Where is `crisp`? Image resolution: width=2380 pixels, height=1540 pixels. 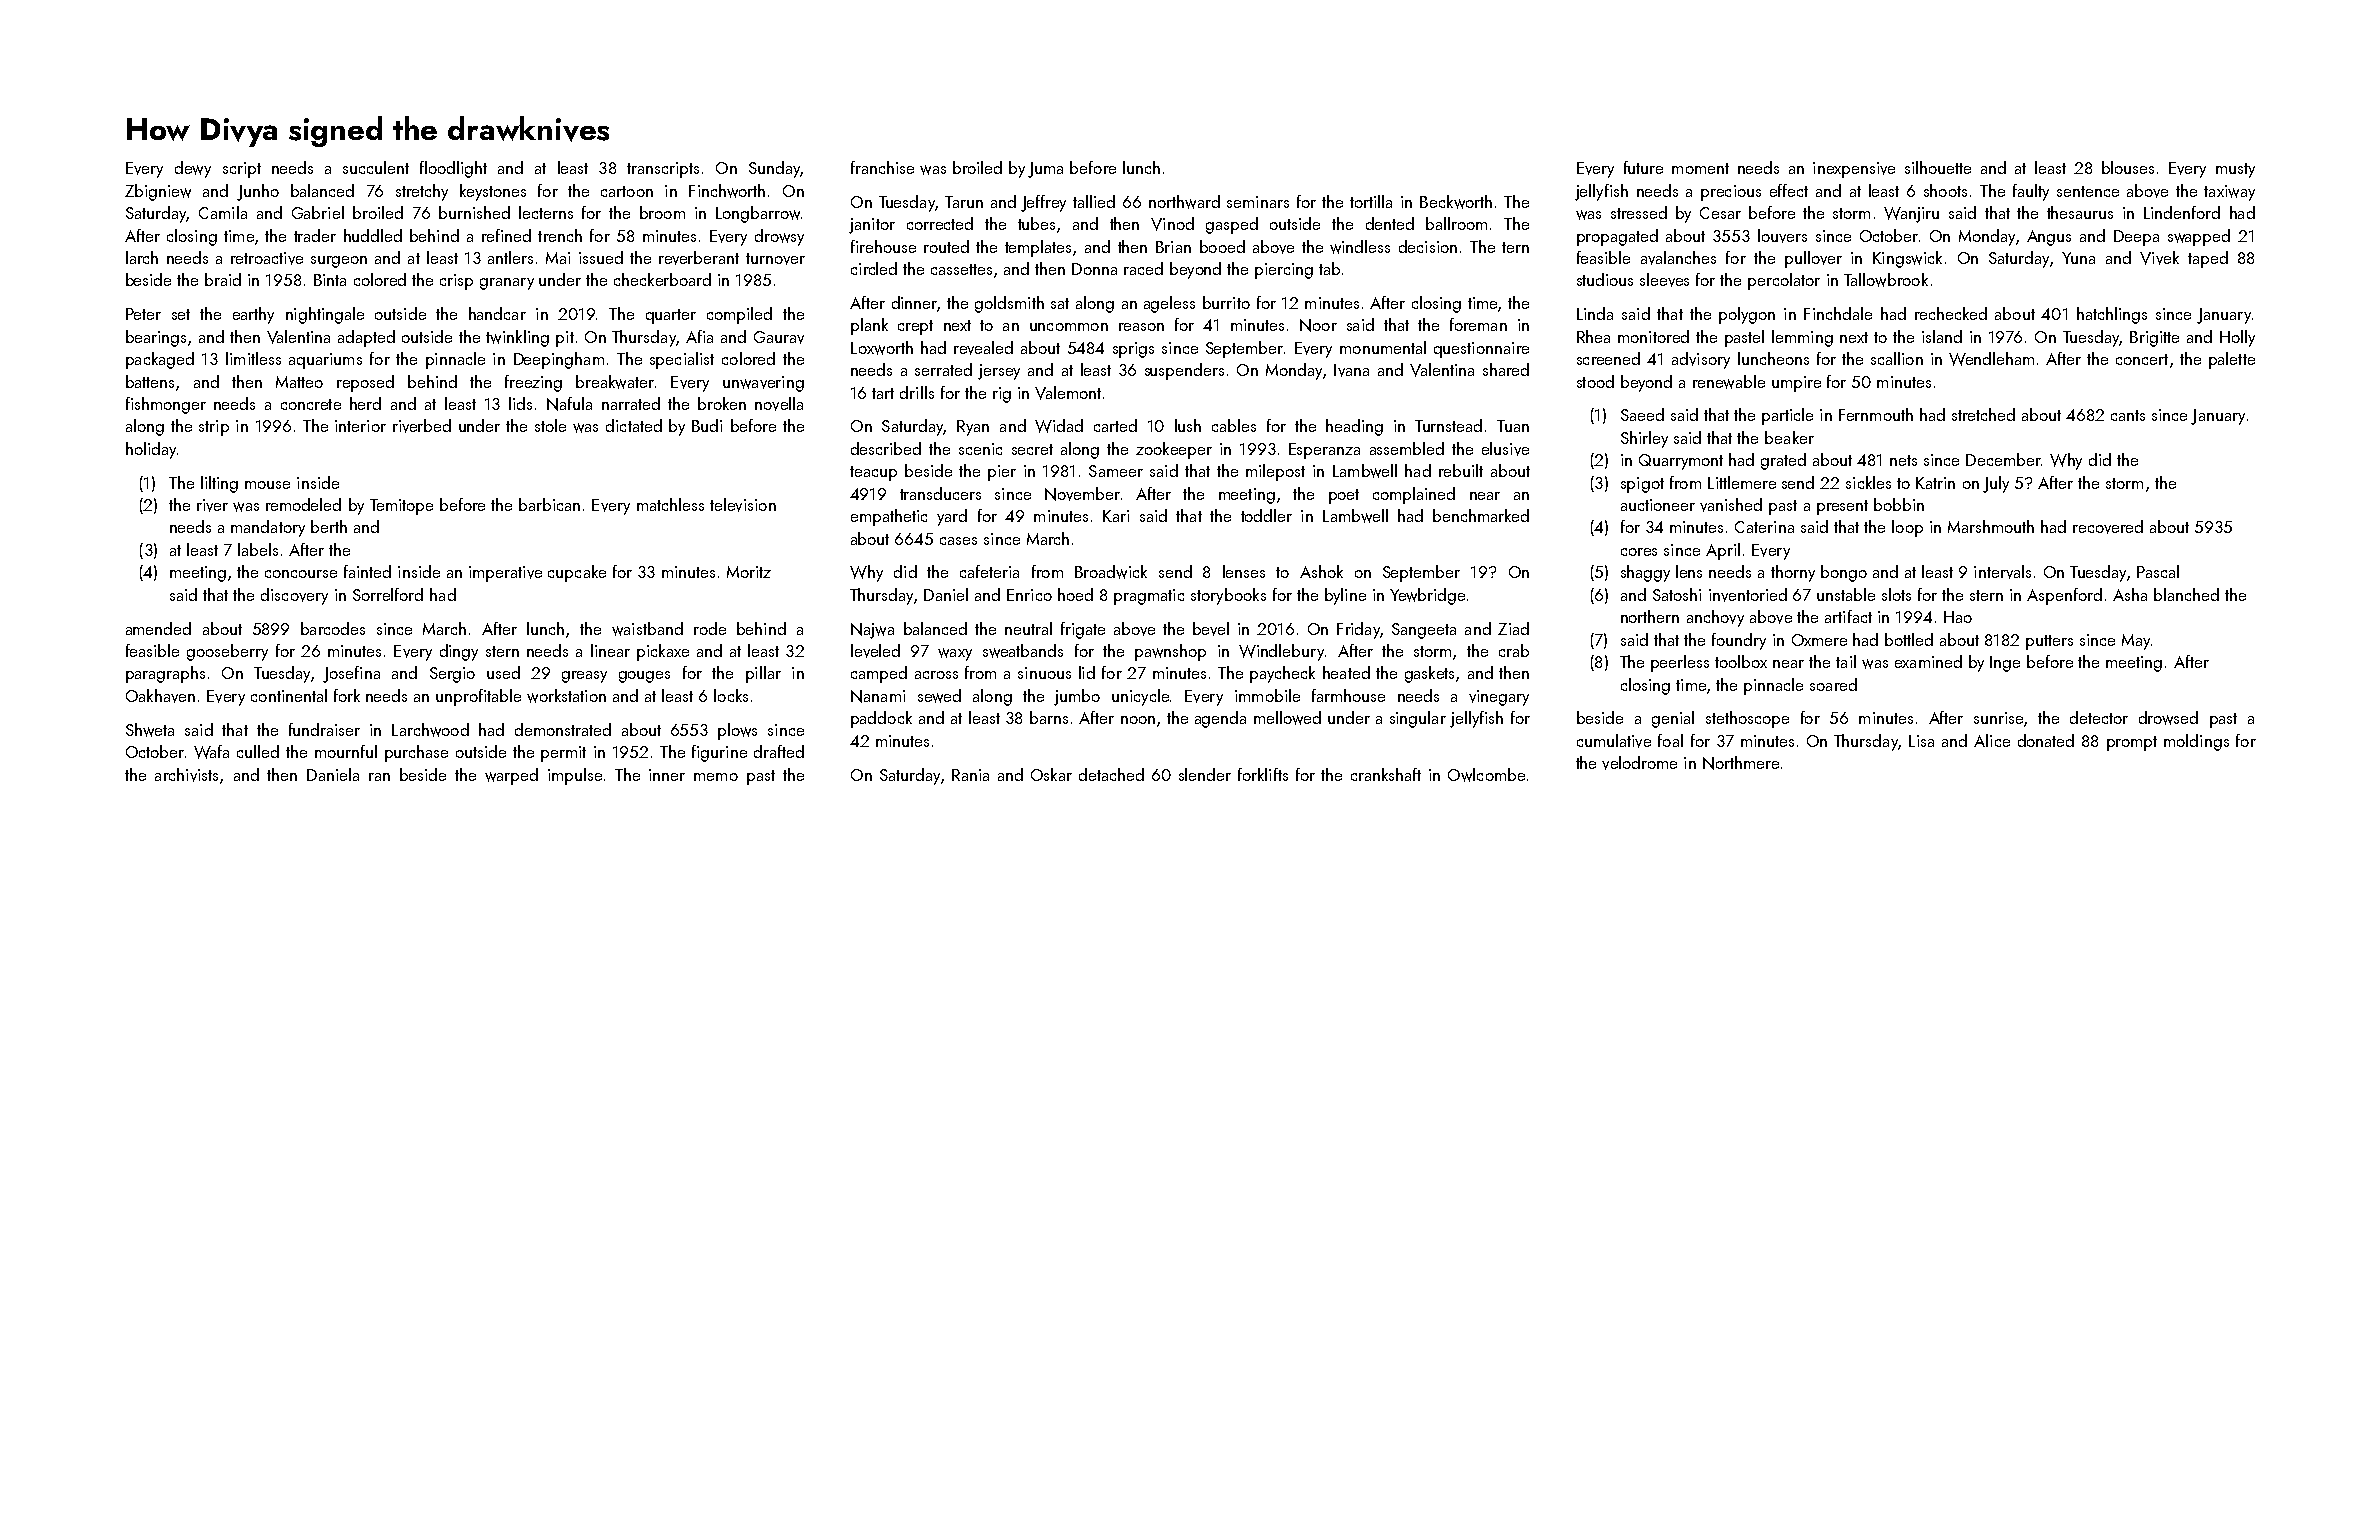 crisp is located at coordinates (456, 282).
